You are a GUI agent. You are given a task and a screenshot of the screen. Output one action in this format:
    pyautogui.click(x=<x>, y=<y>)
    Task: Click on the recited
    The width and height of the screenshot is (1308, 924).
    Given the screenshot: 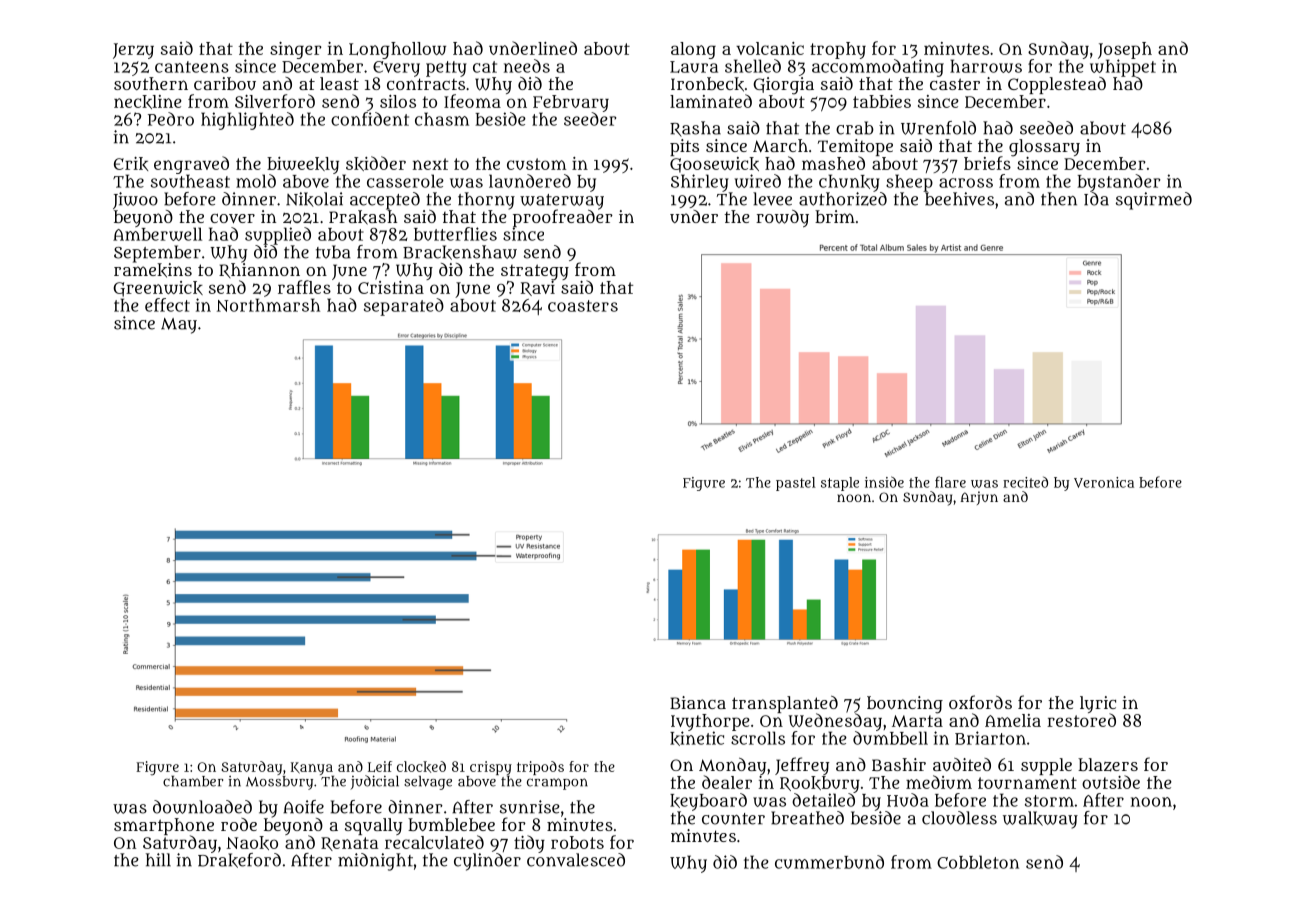 What is the action you would take?
    pyautogui.click(x=1025, y=482)
